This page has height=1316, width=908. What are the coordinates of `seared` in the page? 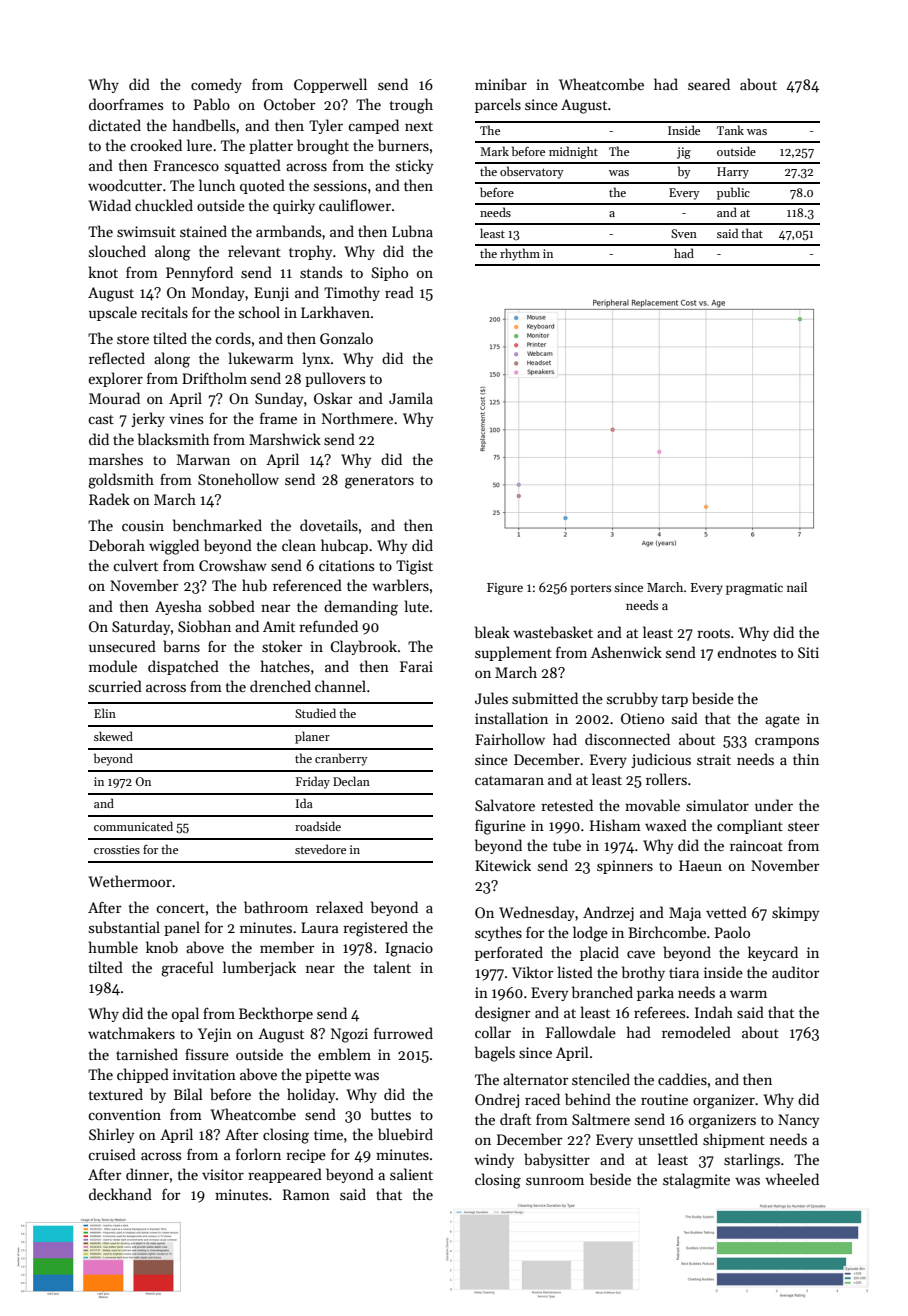 It's located at (709, 84).
